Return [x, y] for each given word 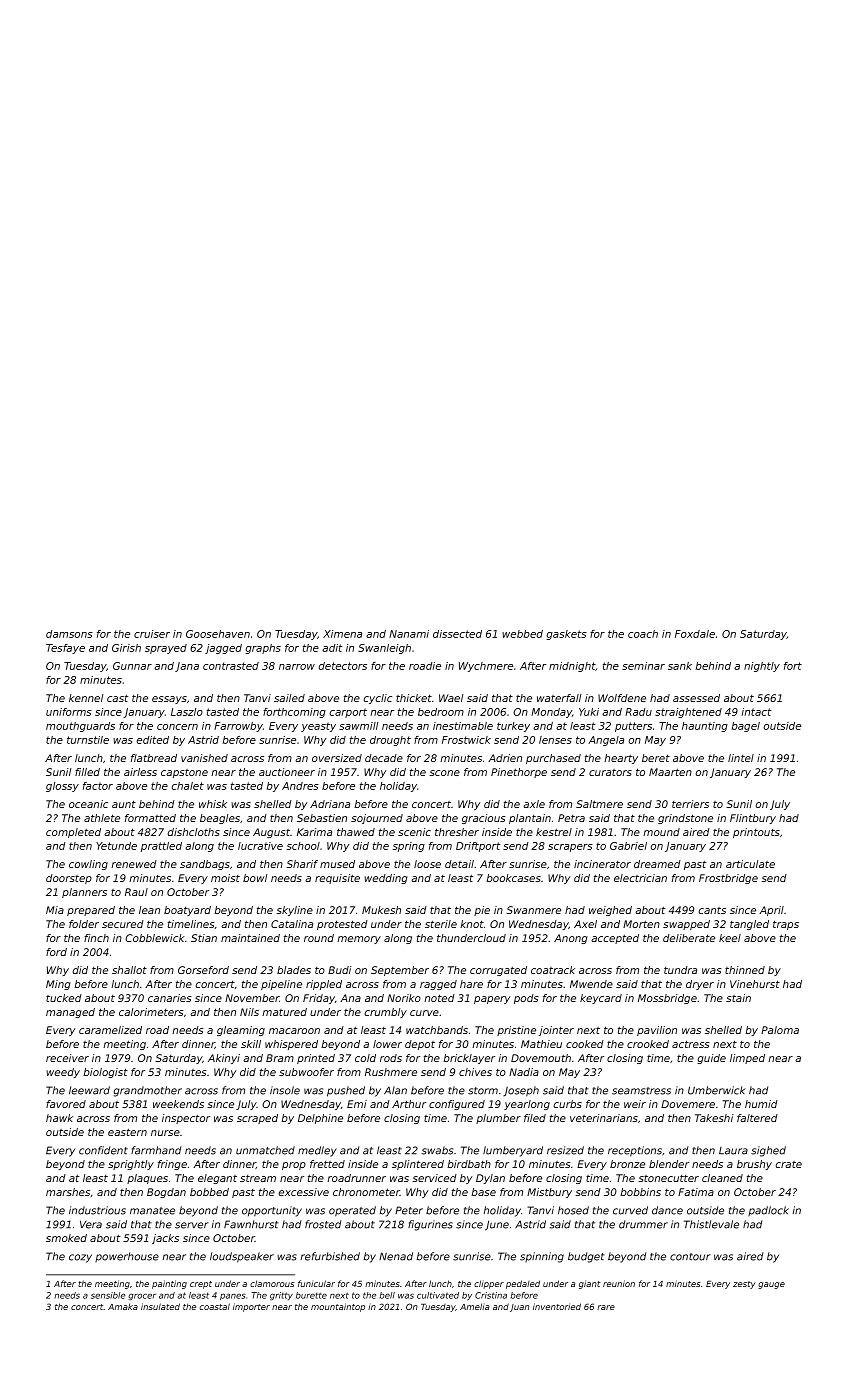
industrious [97, 1210]
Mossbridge [667, 999]
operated [352, 1211]
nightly [762, 667]
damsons [69, 634]
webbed [522, 634]
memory [359, 940]
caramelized [110, 1030]
